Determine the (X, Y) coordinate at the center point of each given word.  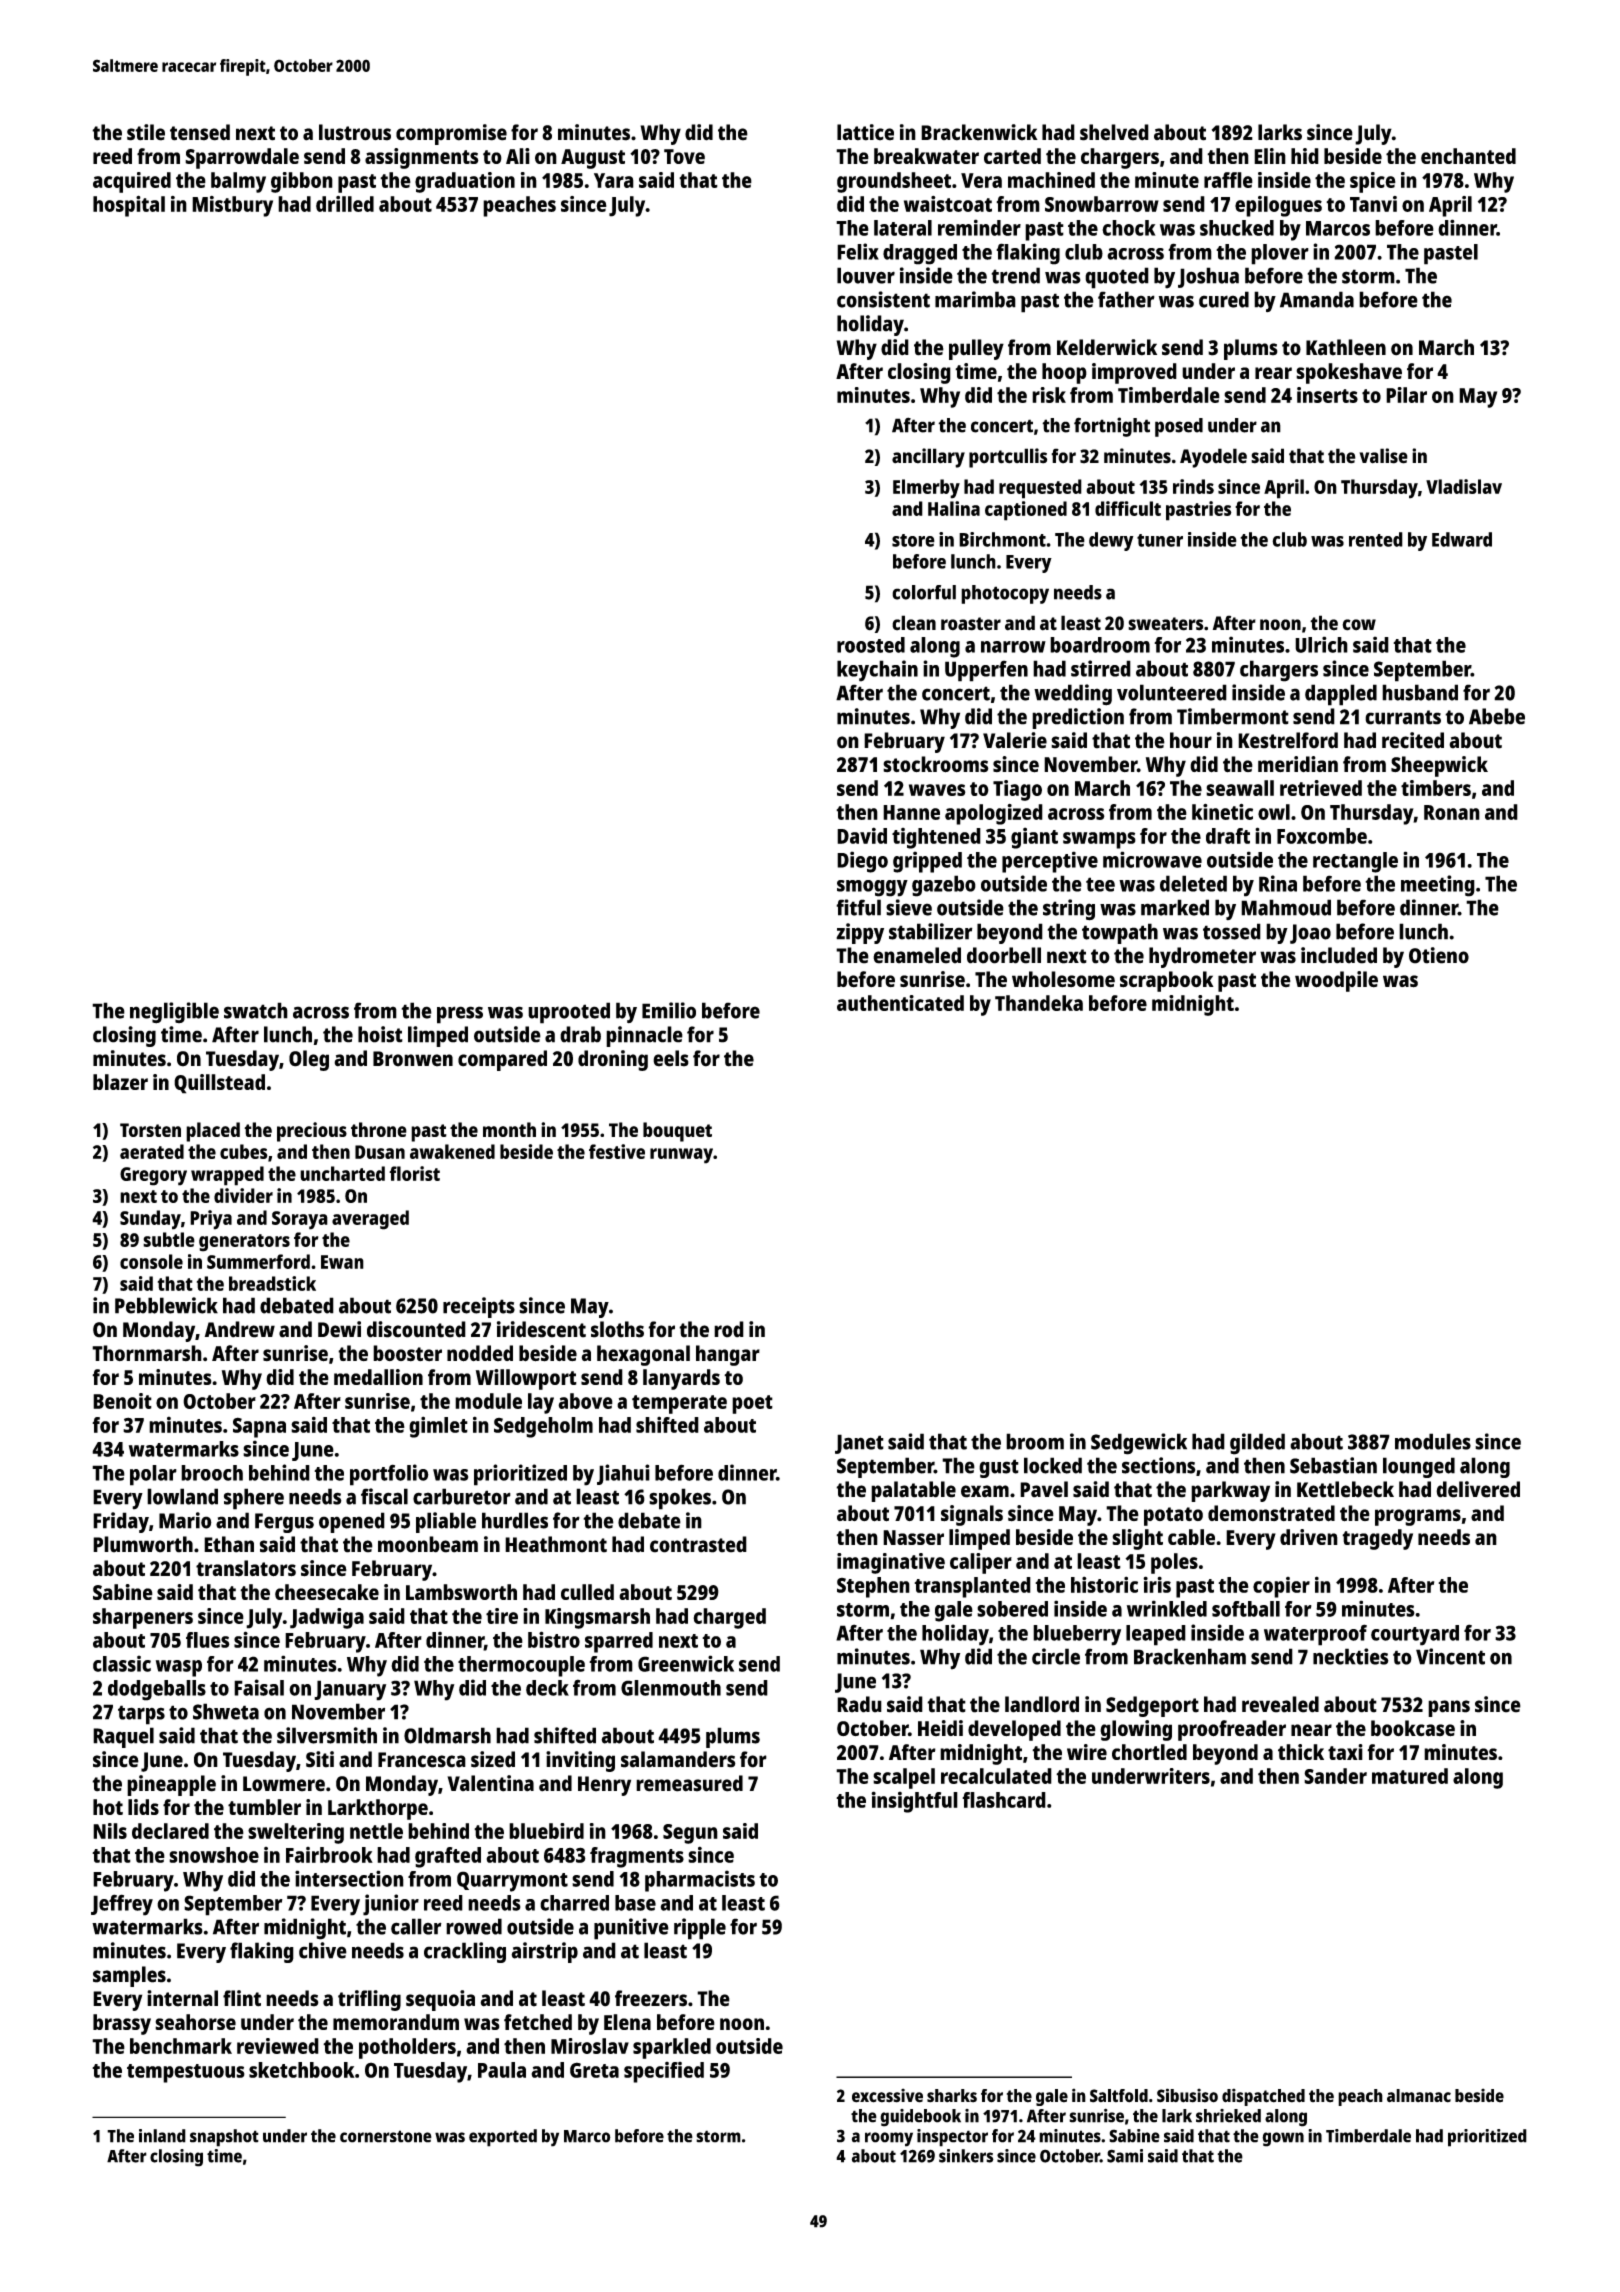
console (151, 1261)
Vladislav (1464, 486)
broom (1035, 1441)
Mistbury (232, 206)
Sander (1335, 1776)
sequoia (440, 2000)
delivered (1478, 1489)
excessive (887, 2095)
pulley (976, 349)
